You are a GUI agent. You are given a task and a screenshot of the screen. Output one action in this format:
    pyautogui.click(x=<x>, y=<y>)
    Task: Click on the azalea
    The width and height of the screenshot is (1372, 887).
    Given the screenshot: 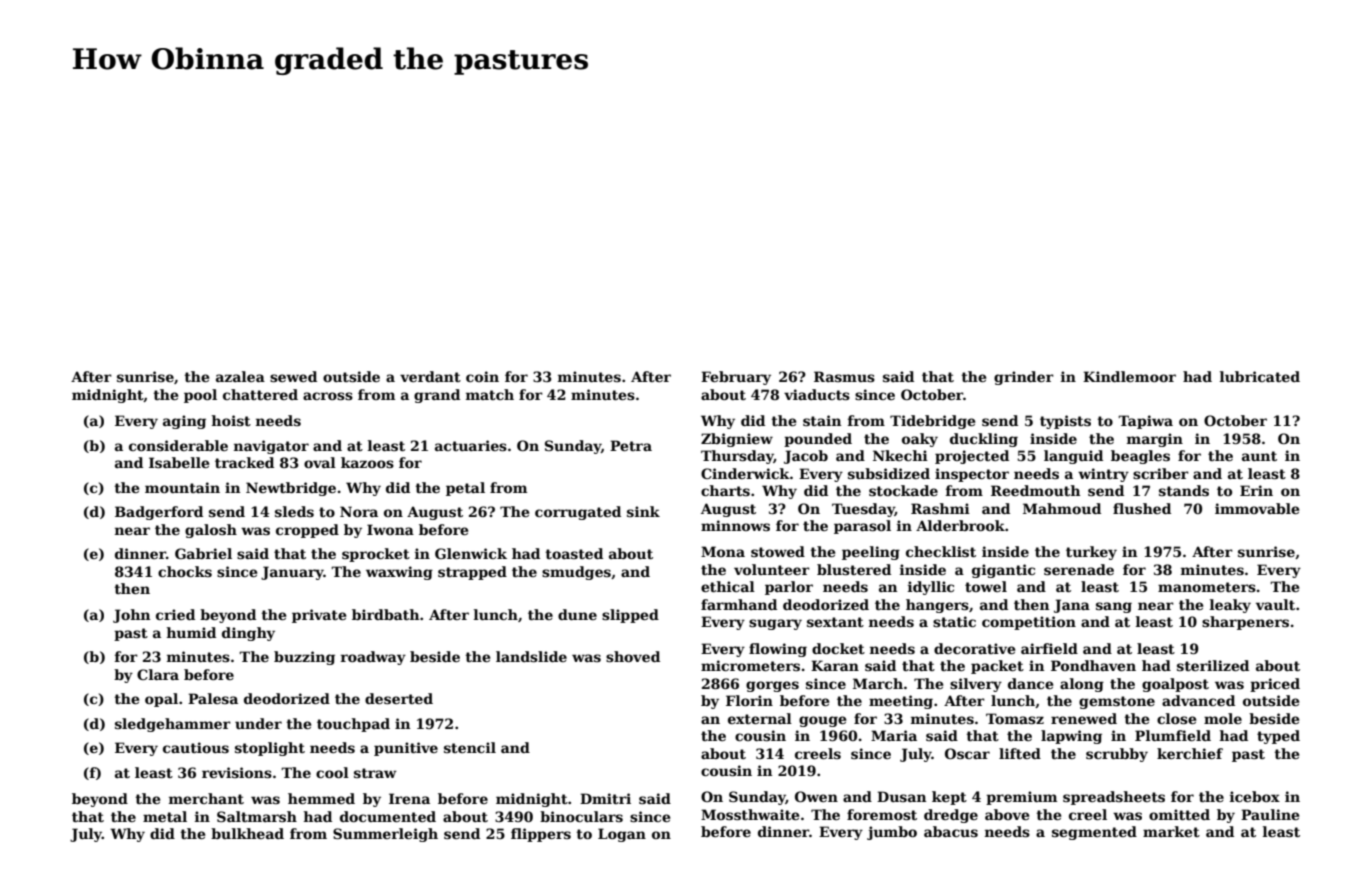 What is the action you would take?
    pyautogui.click(x=240, y=376)
